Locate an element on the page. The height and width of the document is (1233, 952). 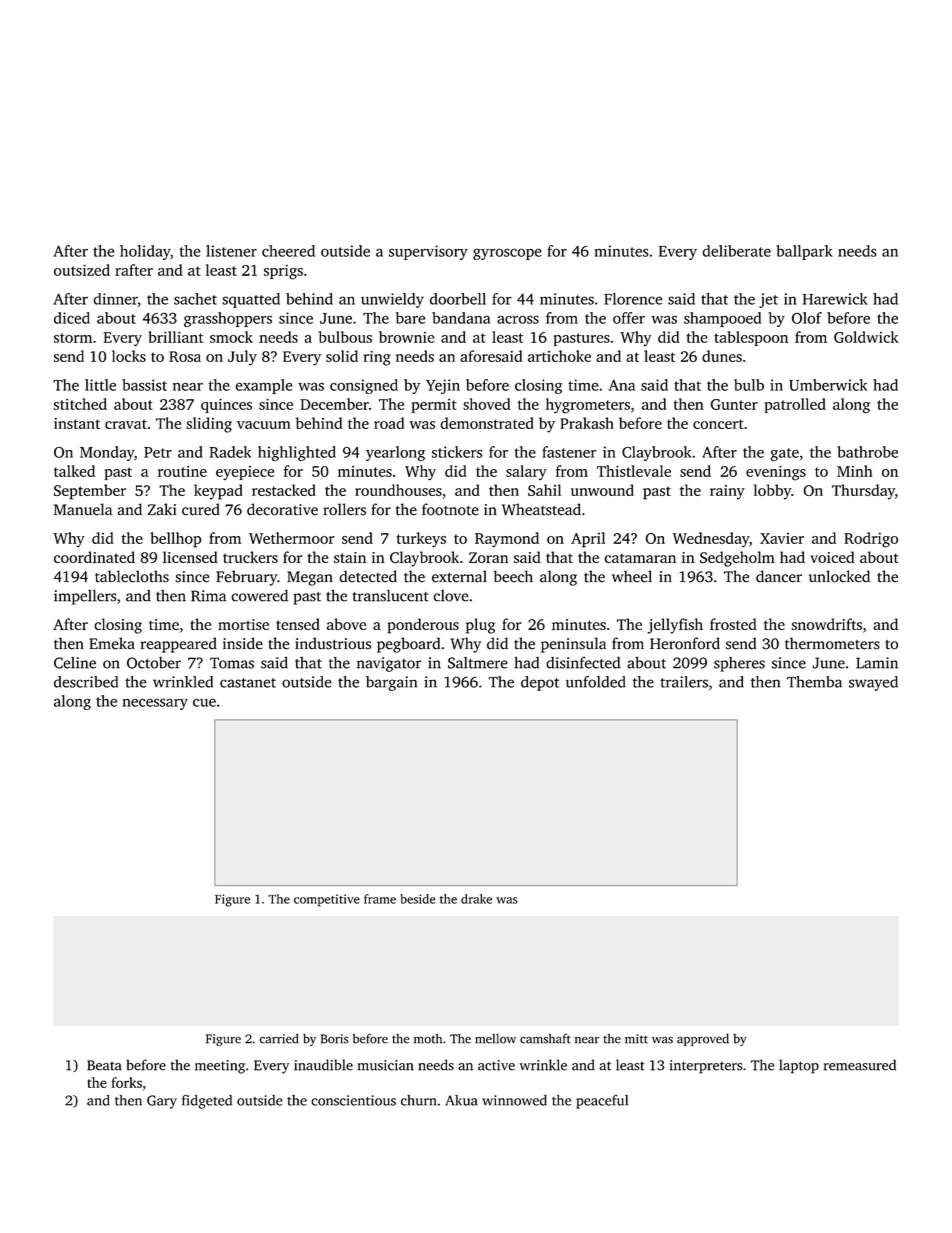
licensed is located at coordinates (190, 557).
